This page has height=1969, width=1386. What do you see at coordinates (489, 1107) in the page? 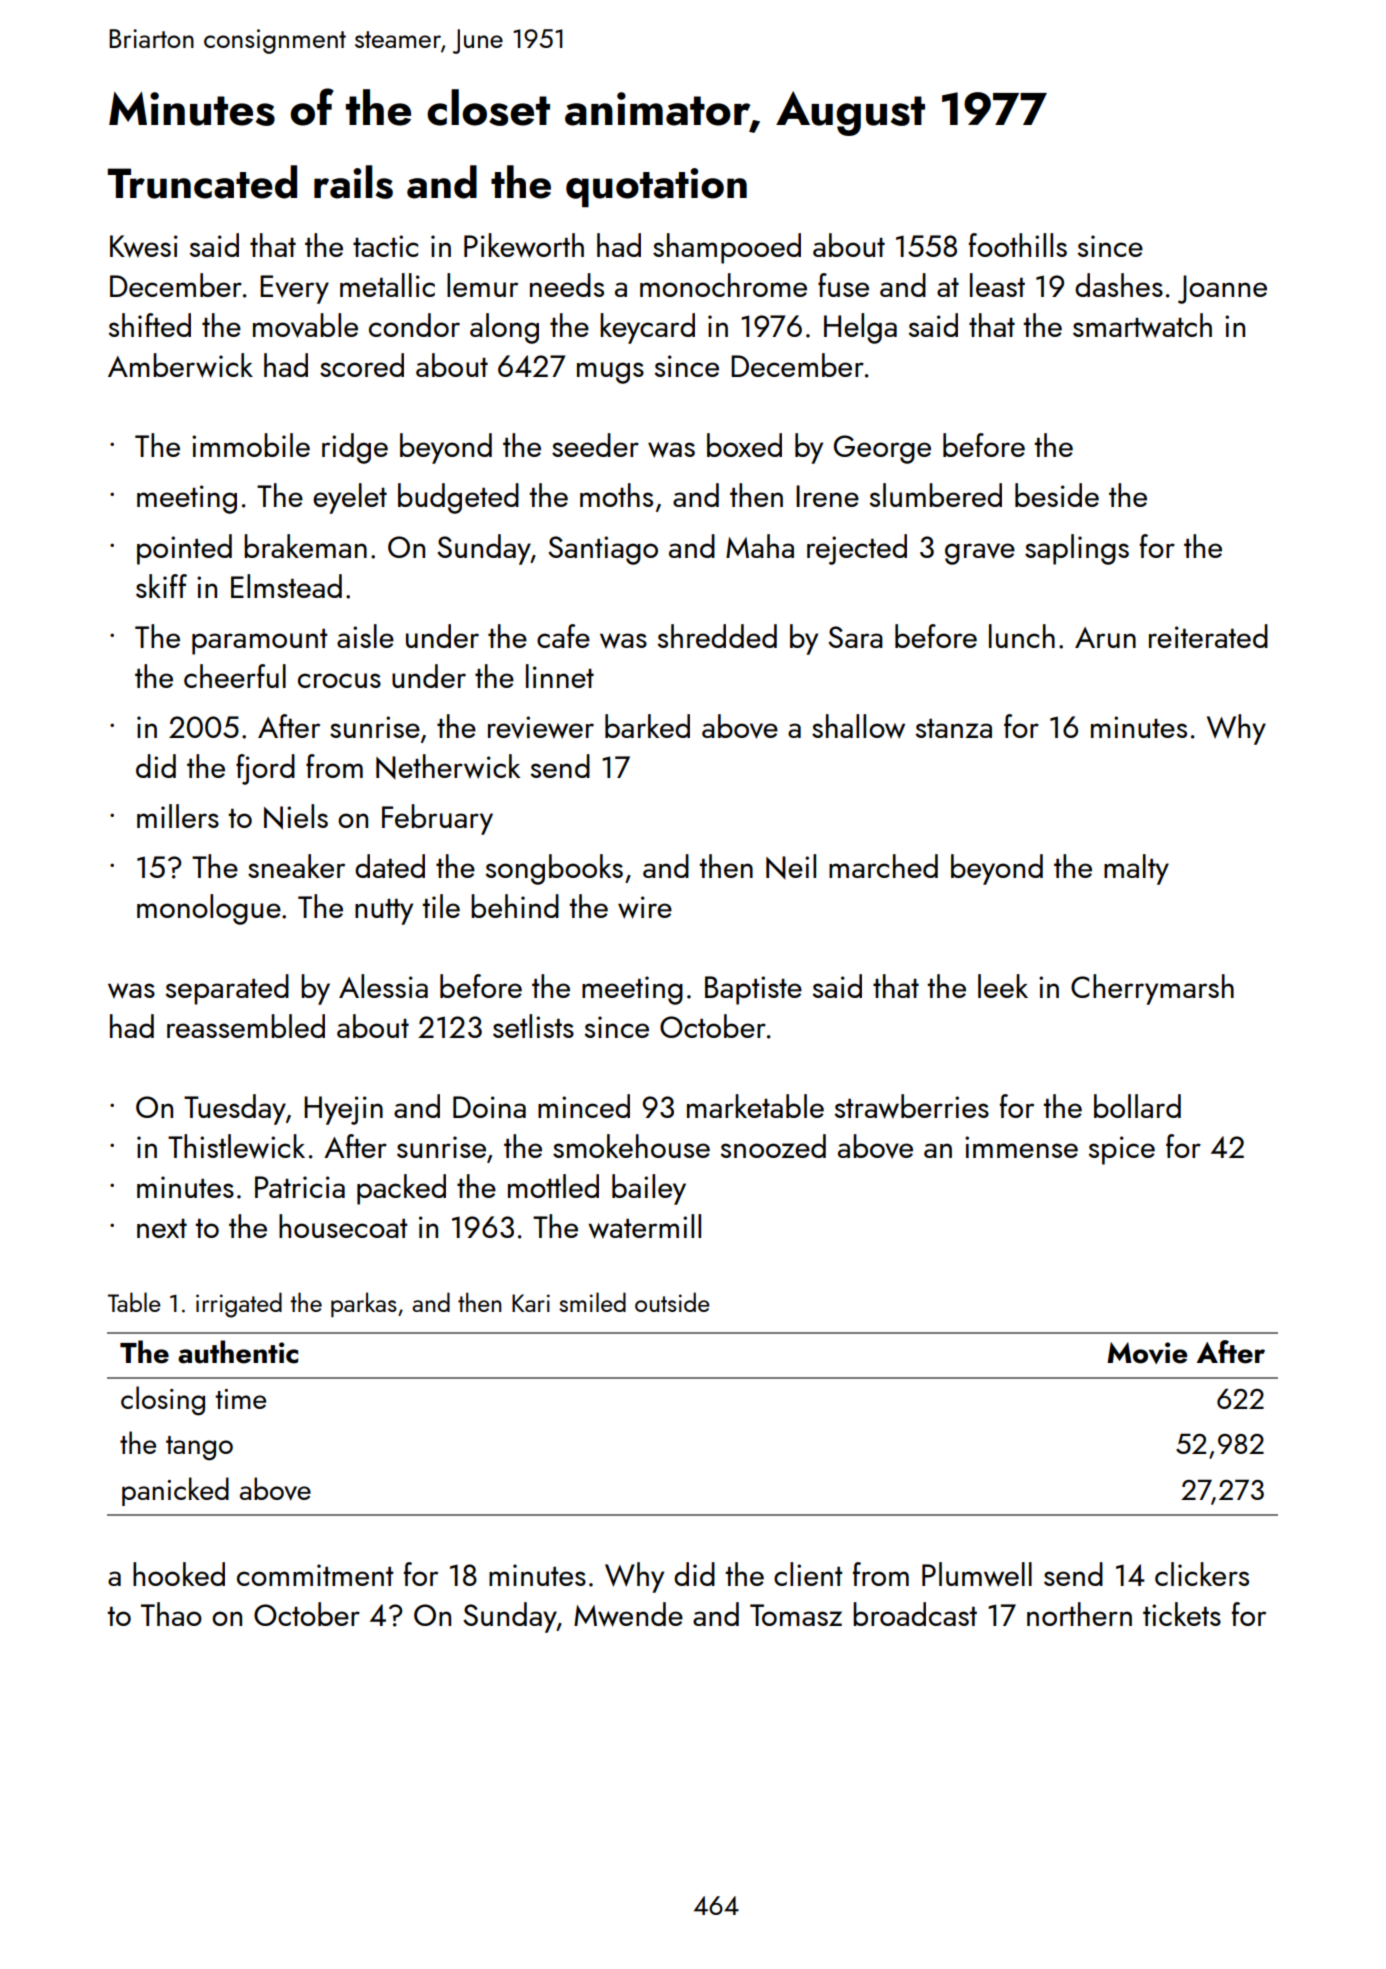
I see `Doina` at bounding box center [489, 1107].
